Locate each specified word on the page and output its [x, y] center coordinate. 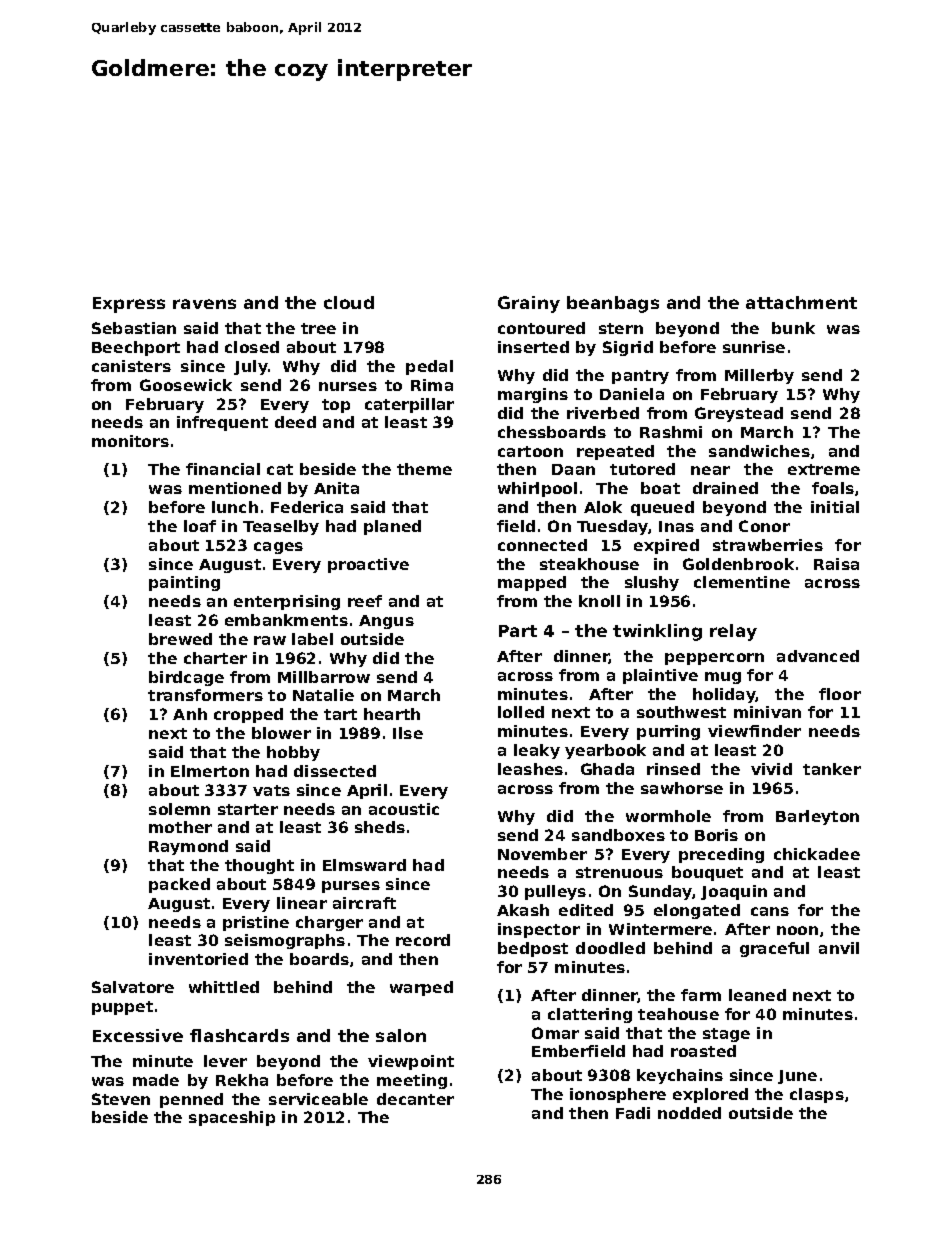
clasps [817, 1095]
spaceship [232, 1118]
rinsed [673, 769]
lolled [521, 712]
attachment [801, 302]
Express [129, 305]
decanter [415, 1099]
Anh [190, 714]
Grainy [529, 304]
